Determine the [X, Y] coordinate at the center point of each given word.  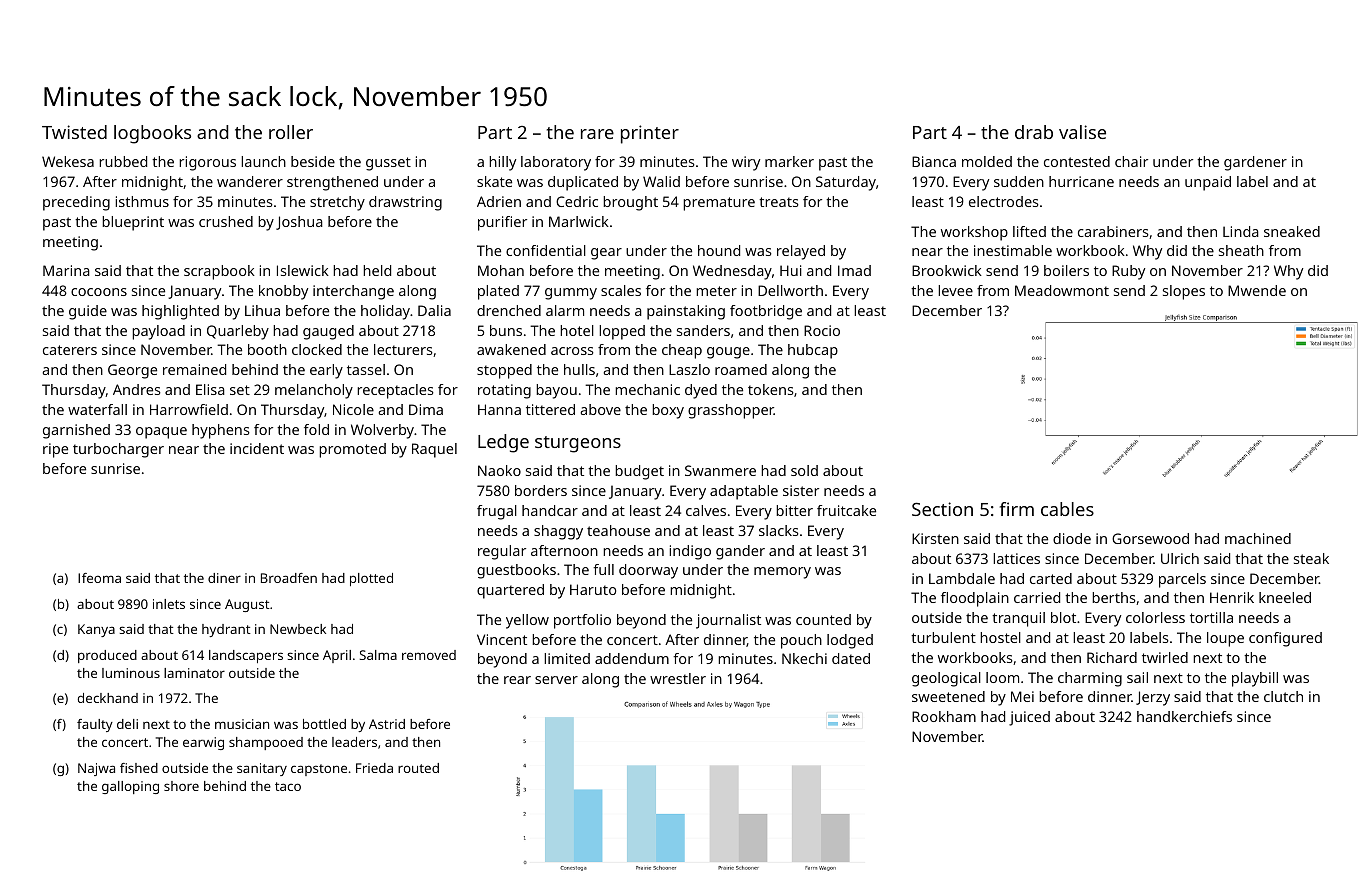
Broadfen [289, 578]
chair [1131, 161]
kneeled [1285, 597]
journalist [728, 621]
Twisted [74, 132]
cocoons [99, 292]
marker [789, 161]
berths [1114, 597]
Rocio [822, 330]
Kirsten [935, 538]
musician [242, 724]
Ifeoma [99, 578]
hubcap [813, 351]
